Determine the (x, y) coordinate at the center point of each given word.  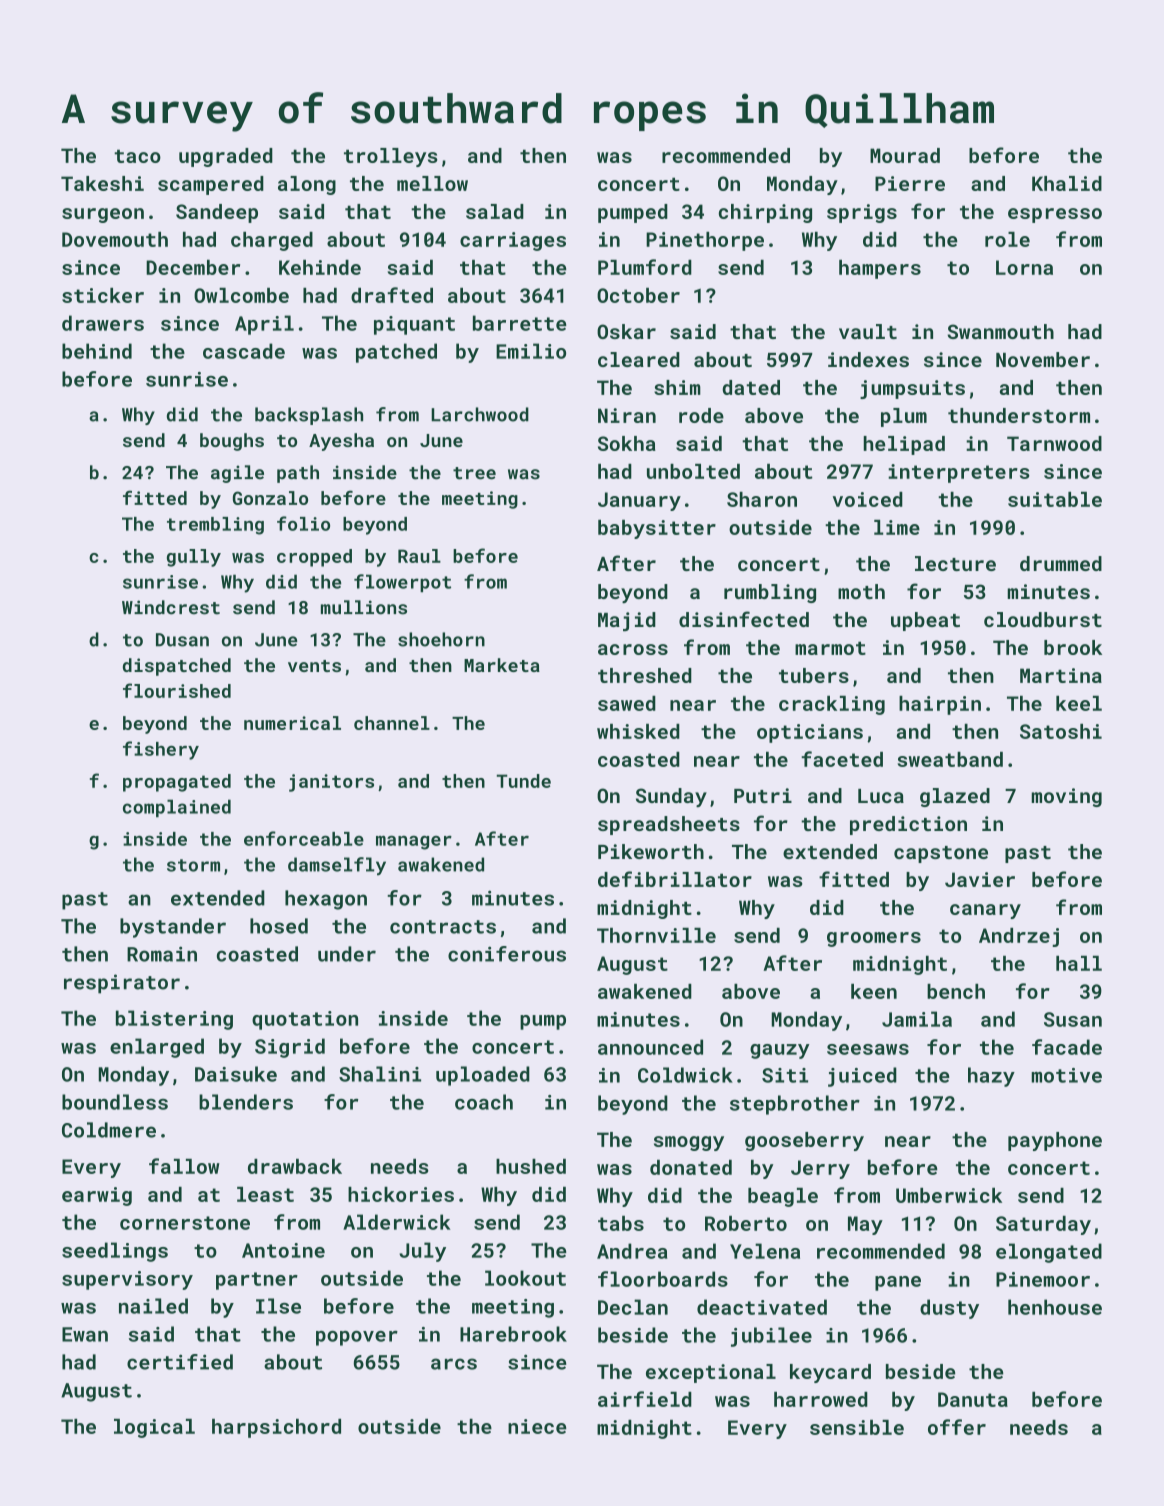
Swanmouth (1000, 331)
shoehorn (441, 639)
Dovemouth (115, 239)
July (422, 1252)
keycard (830, 1373)
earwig (97, 1196)
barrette (519, 323)
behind (97, 351)
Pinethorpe (705, 241)
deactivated (762, 1307)
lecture (955, 563)
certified (180, 1362)
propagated (177, 783)
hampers (880, 269)
